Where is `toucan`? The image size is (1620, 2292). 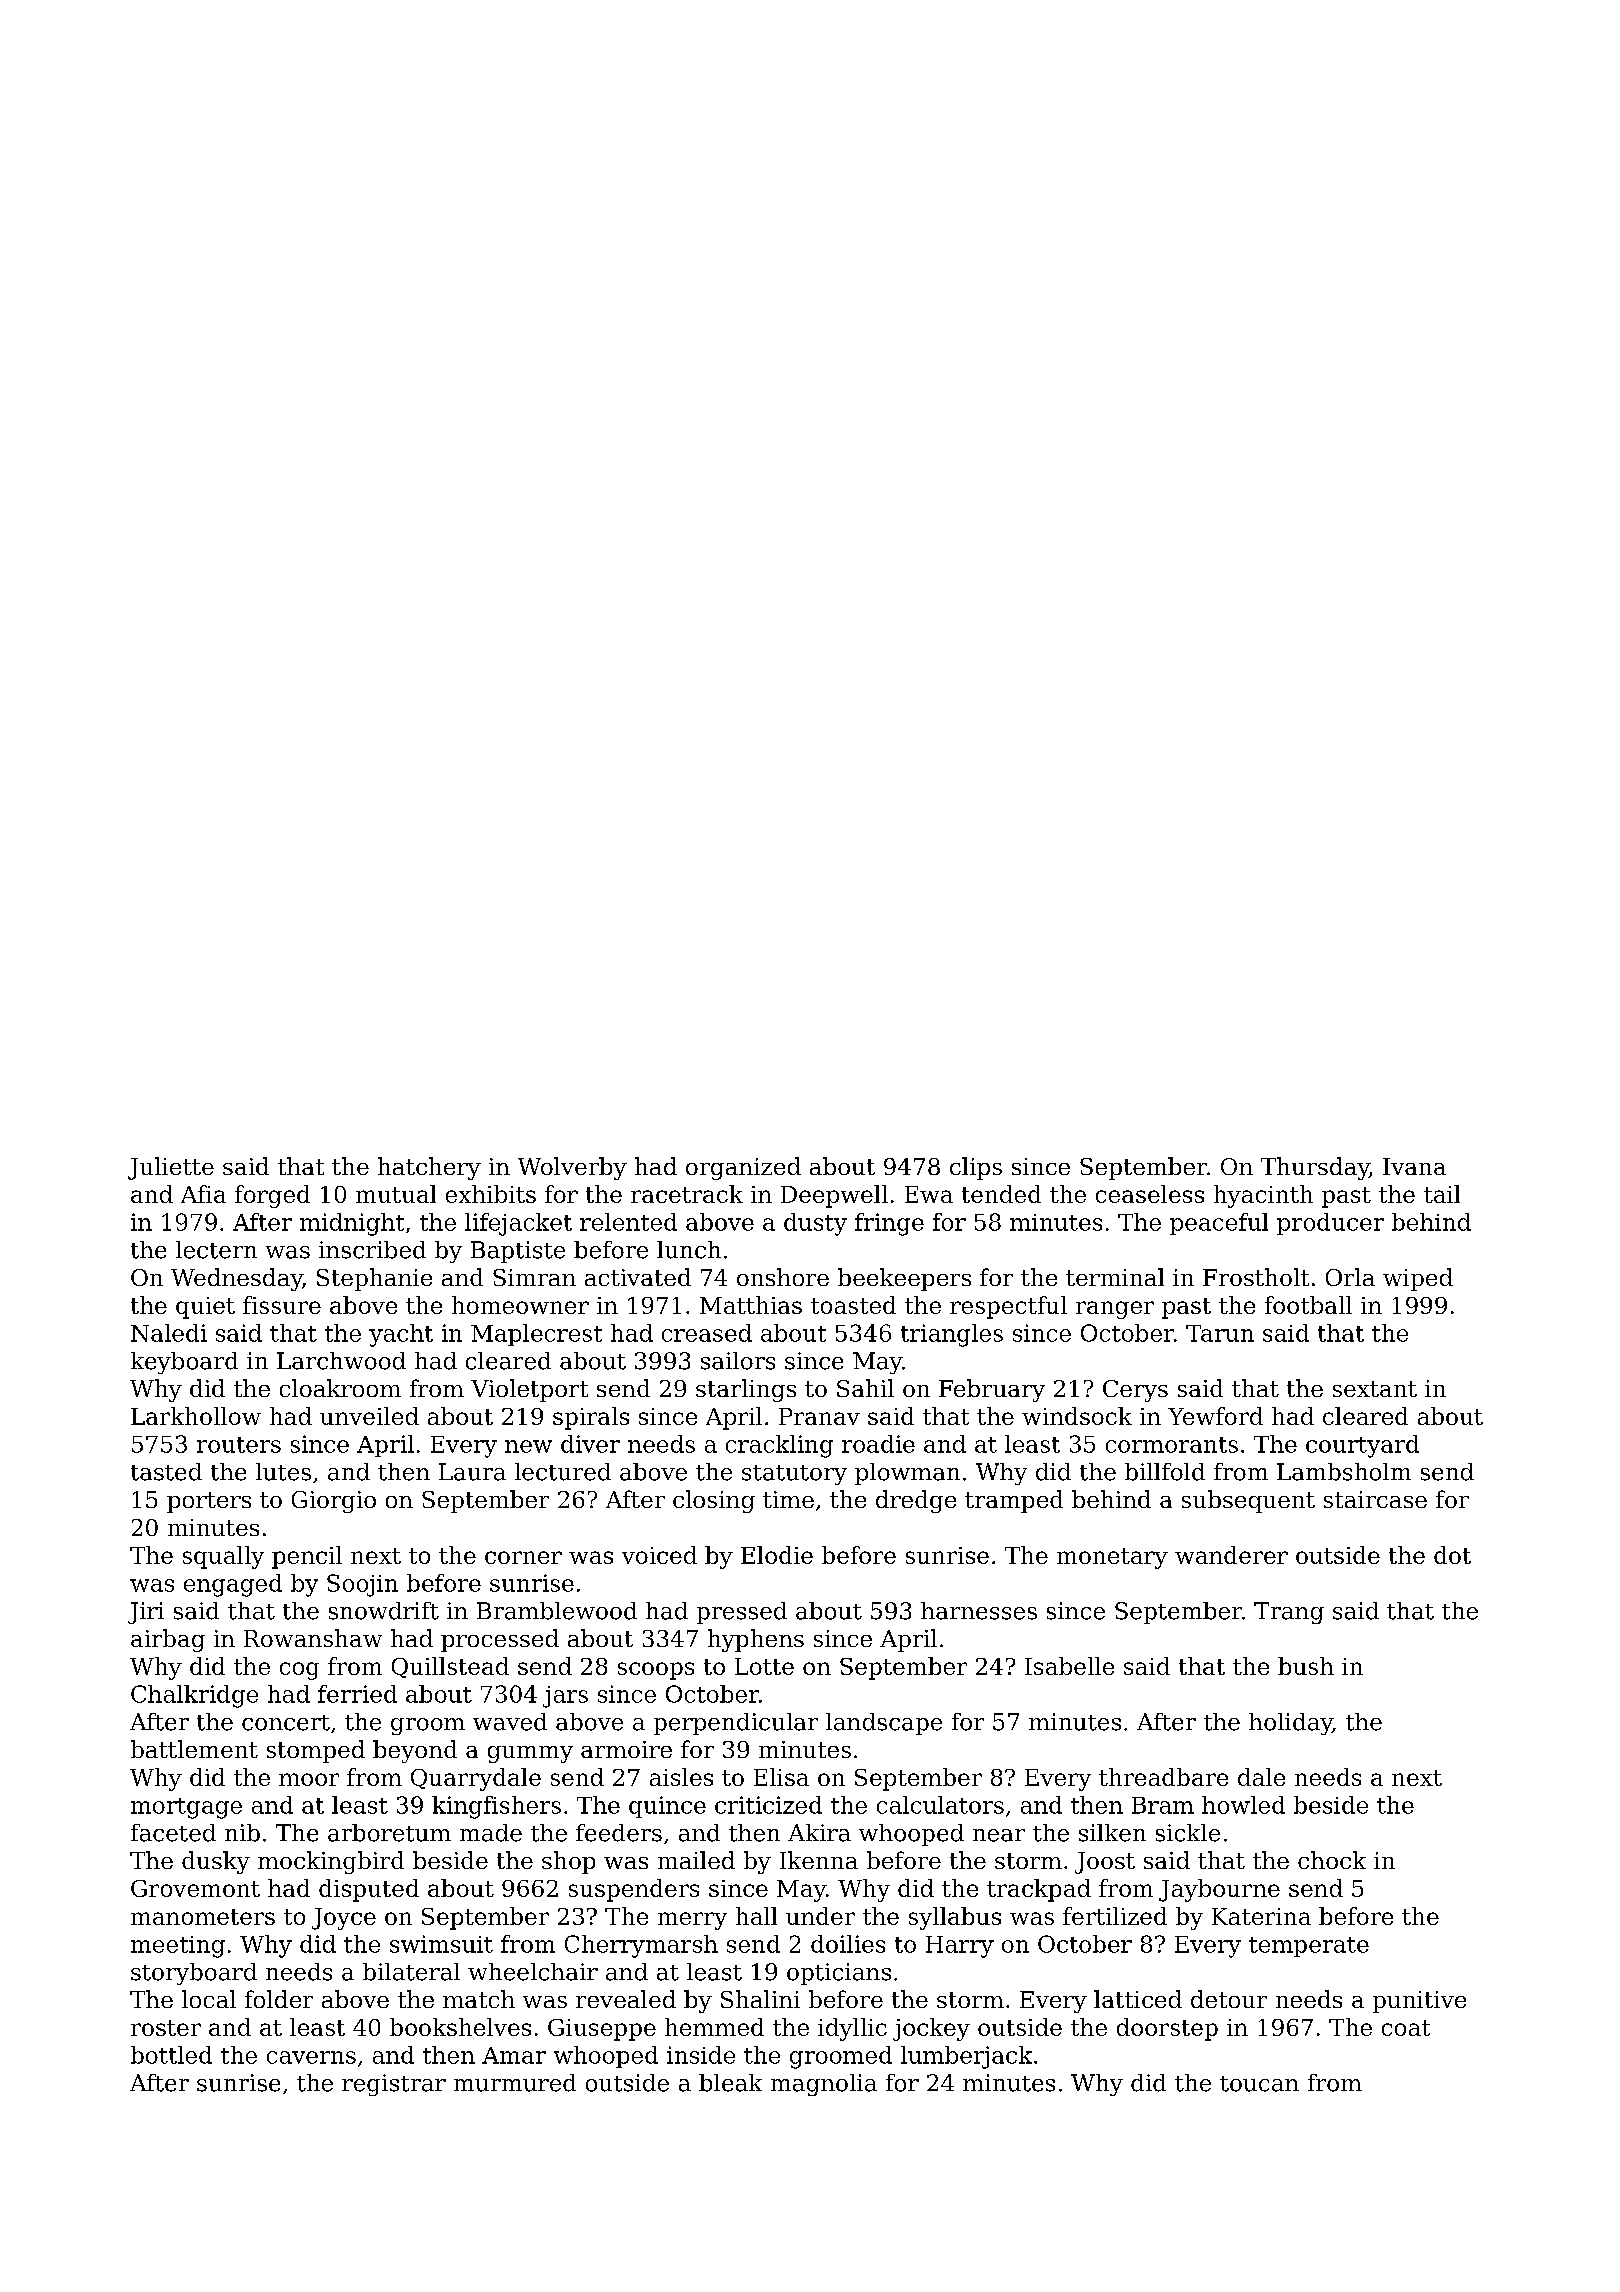
toucan is located at coordinates (1259, 2084).
